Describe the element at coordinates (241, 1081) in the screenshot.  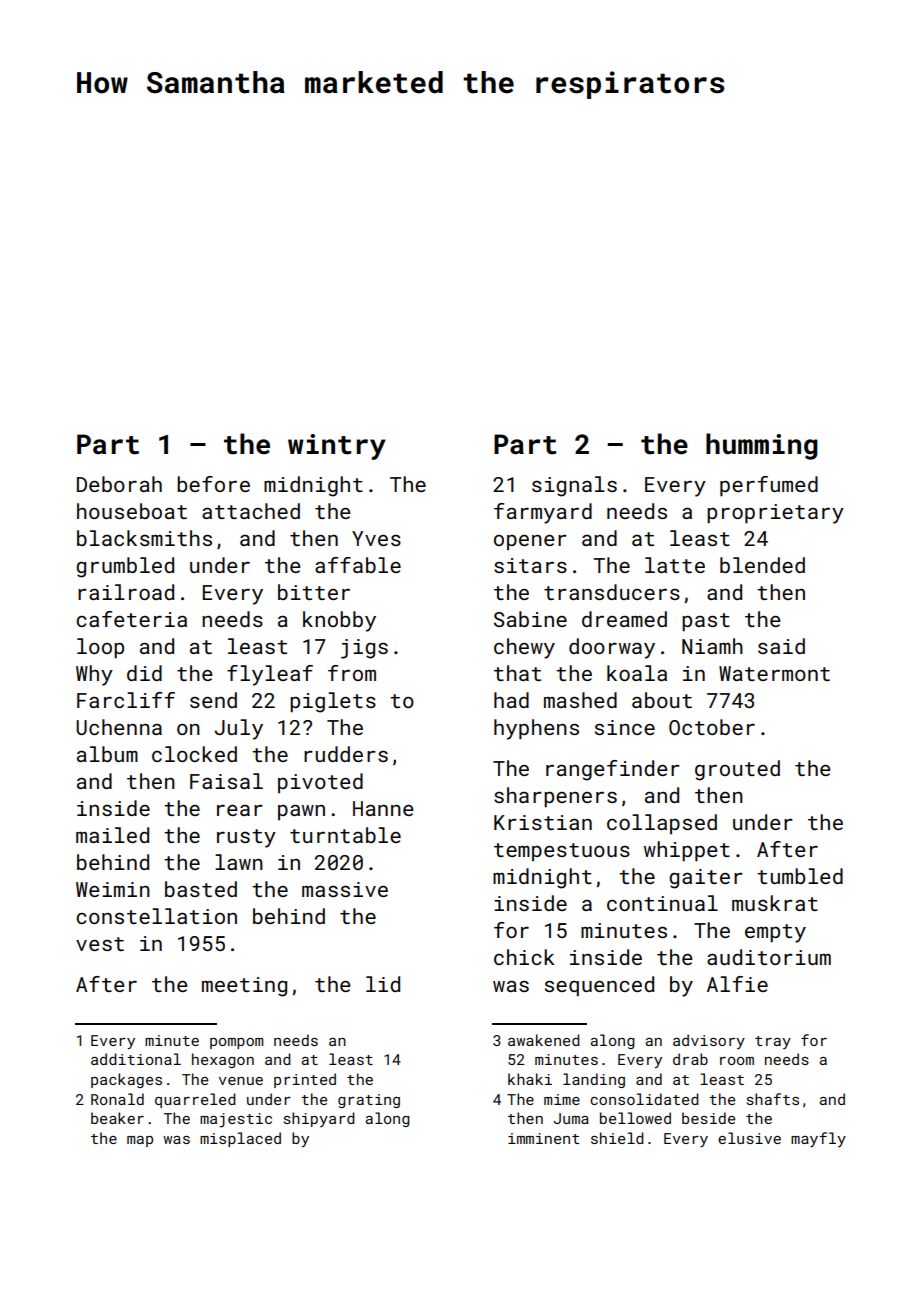
I see `venue` at that location.
